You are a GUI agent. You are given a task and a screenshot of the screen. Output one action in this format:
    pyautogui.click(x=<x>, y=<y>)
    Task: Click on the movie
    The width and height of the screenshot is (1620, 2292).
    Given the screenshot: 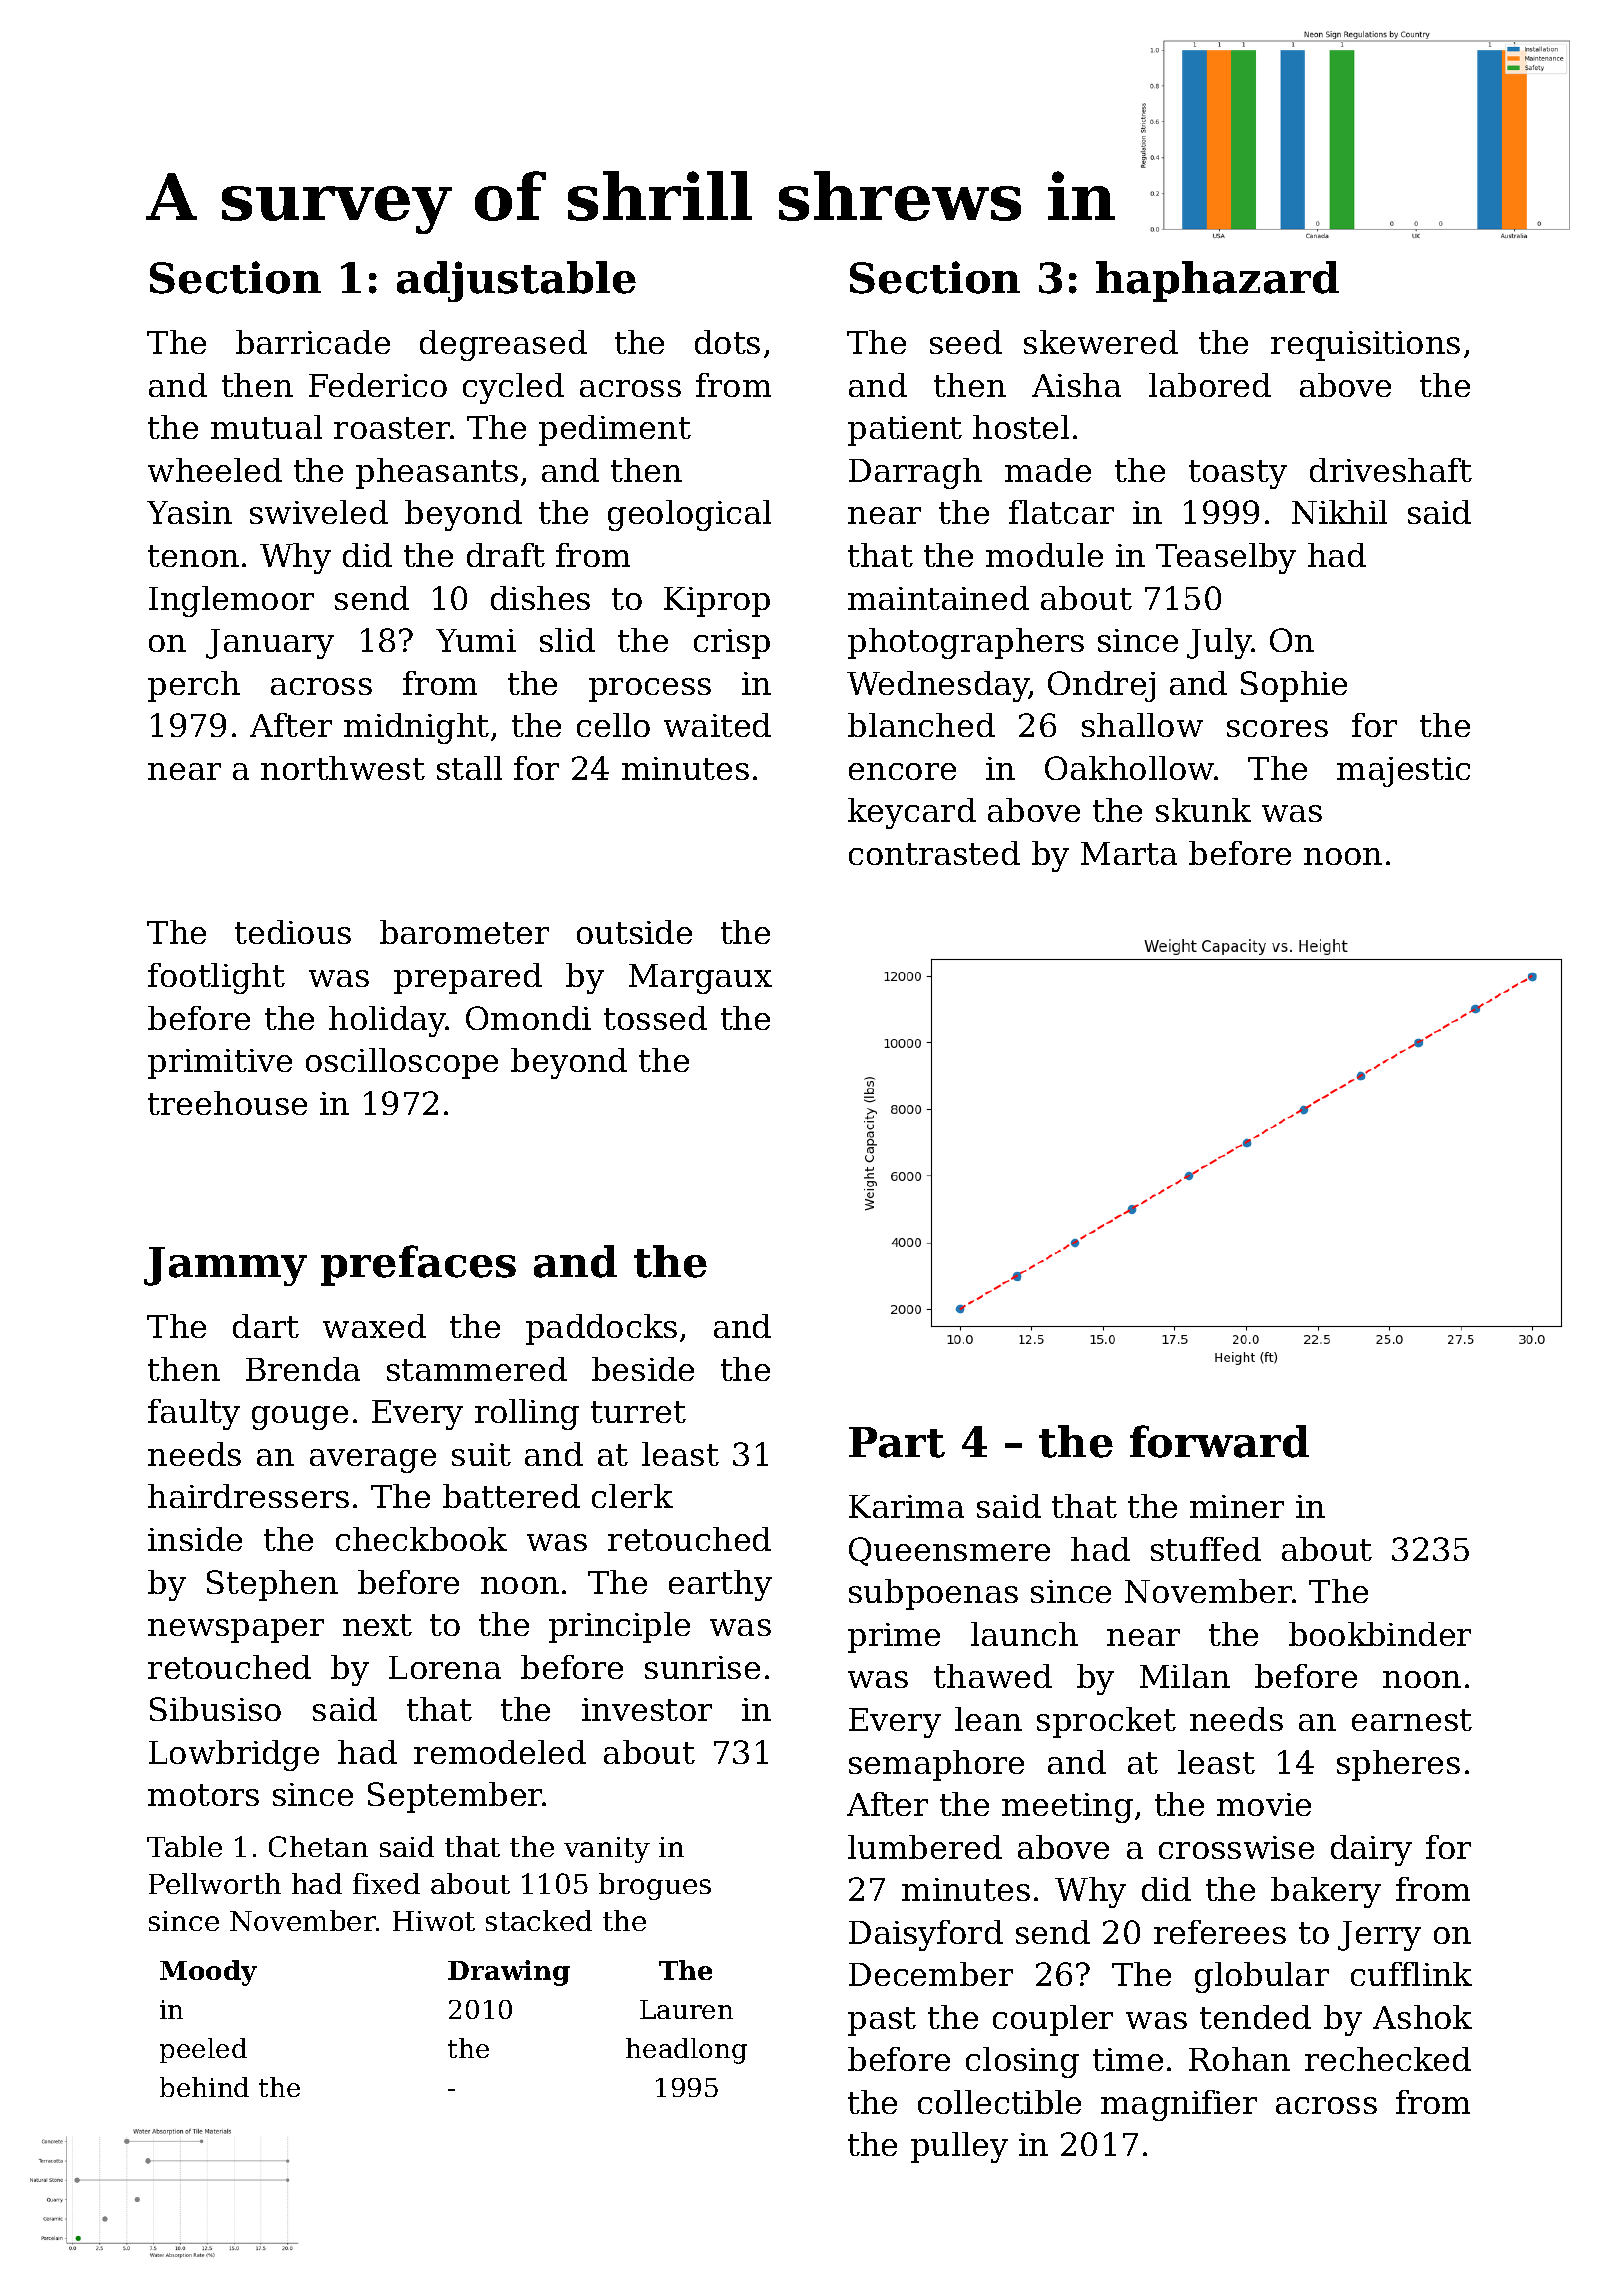 What is the action you would take?
    pyautogui.click(x=1264, y=1804)
